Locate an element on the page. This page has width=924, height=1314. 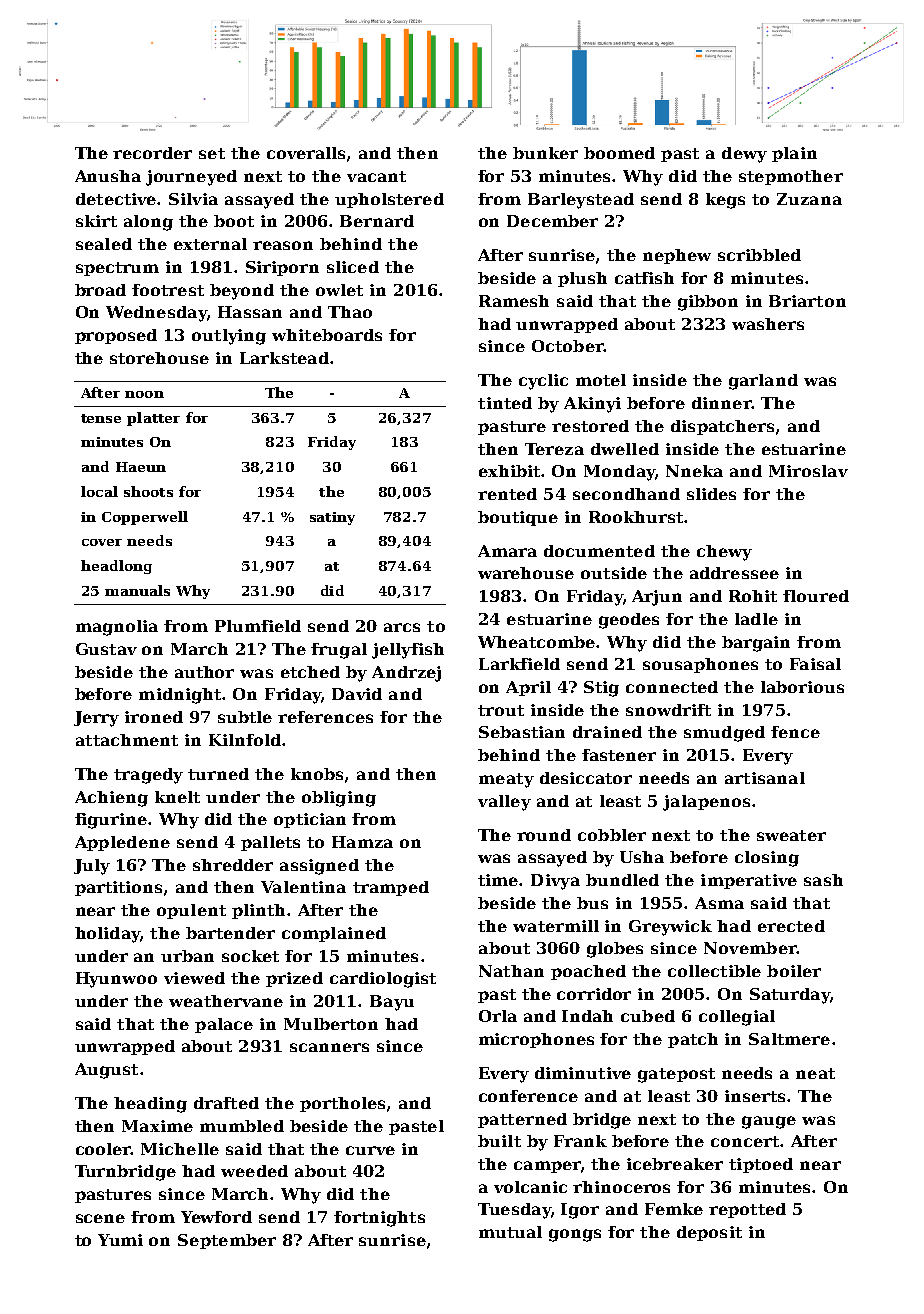
garland is located at coordinates (763, 382).
